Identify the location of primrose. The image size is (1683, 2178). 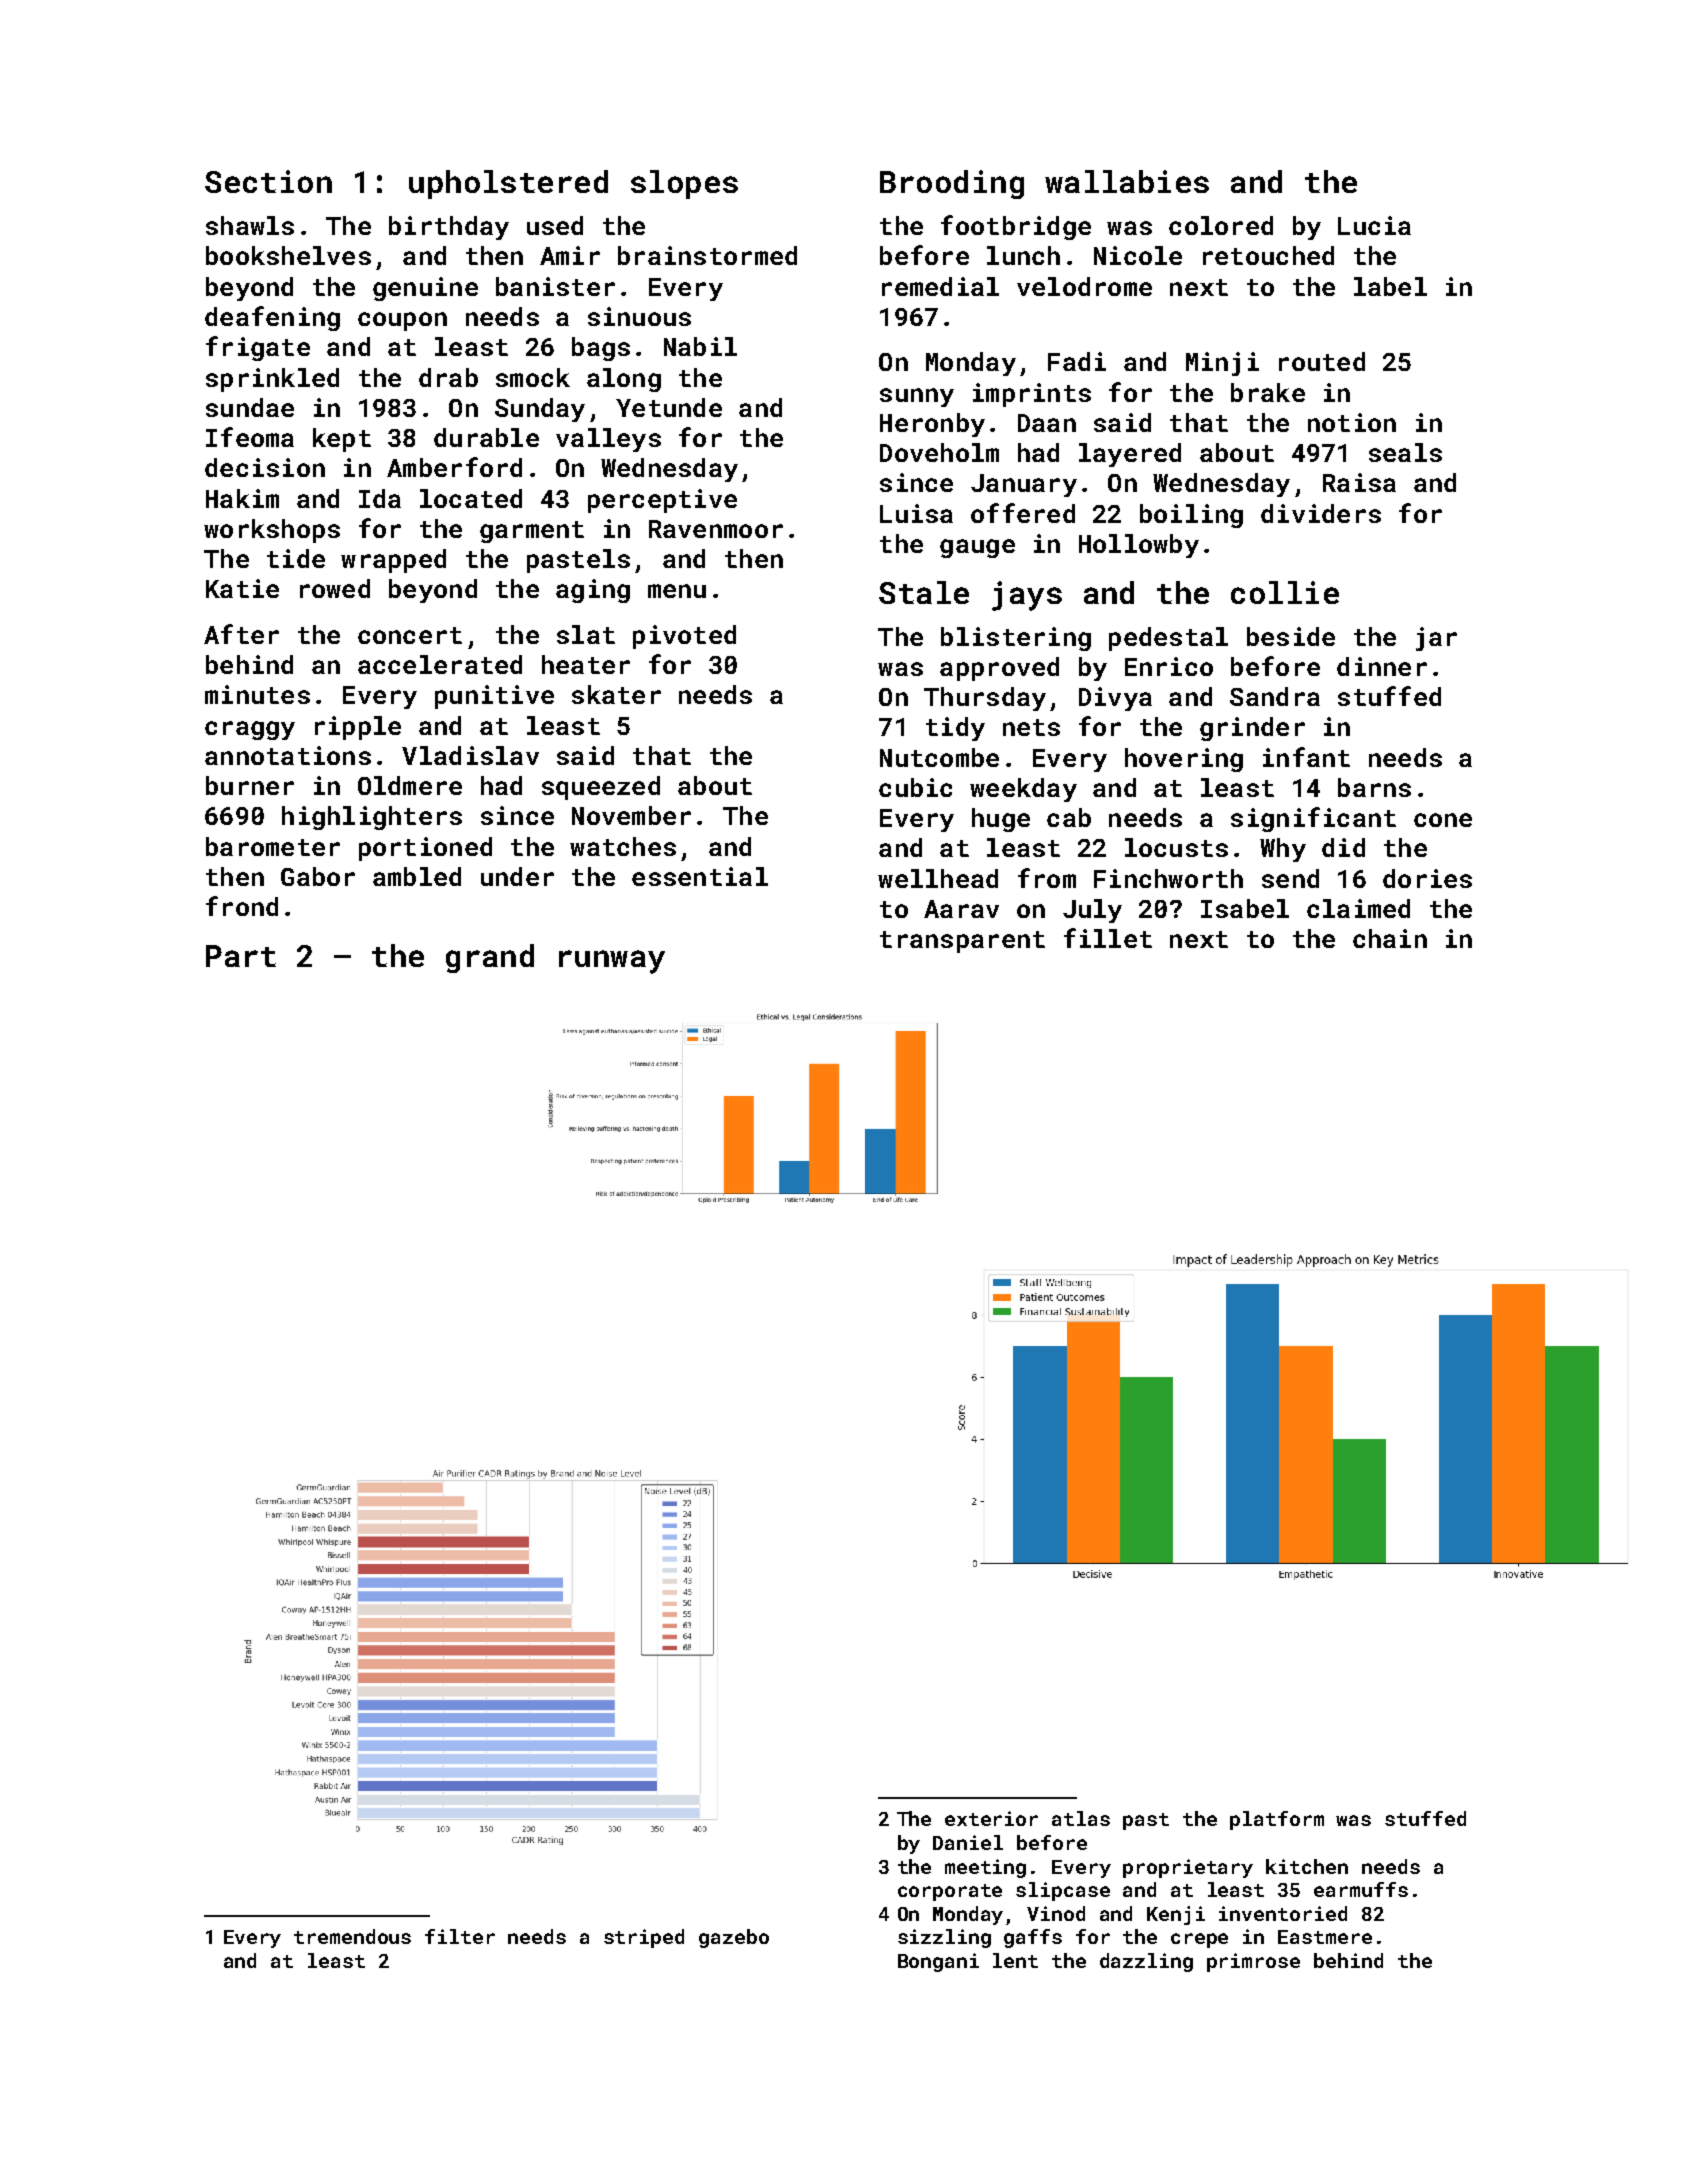
(1253, 1962).
